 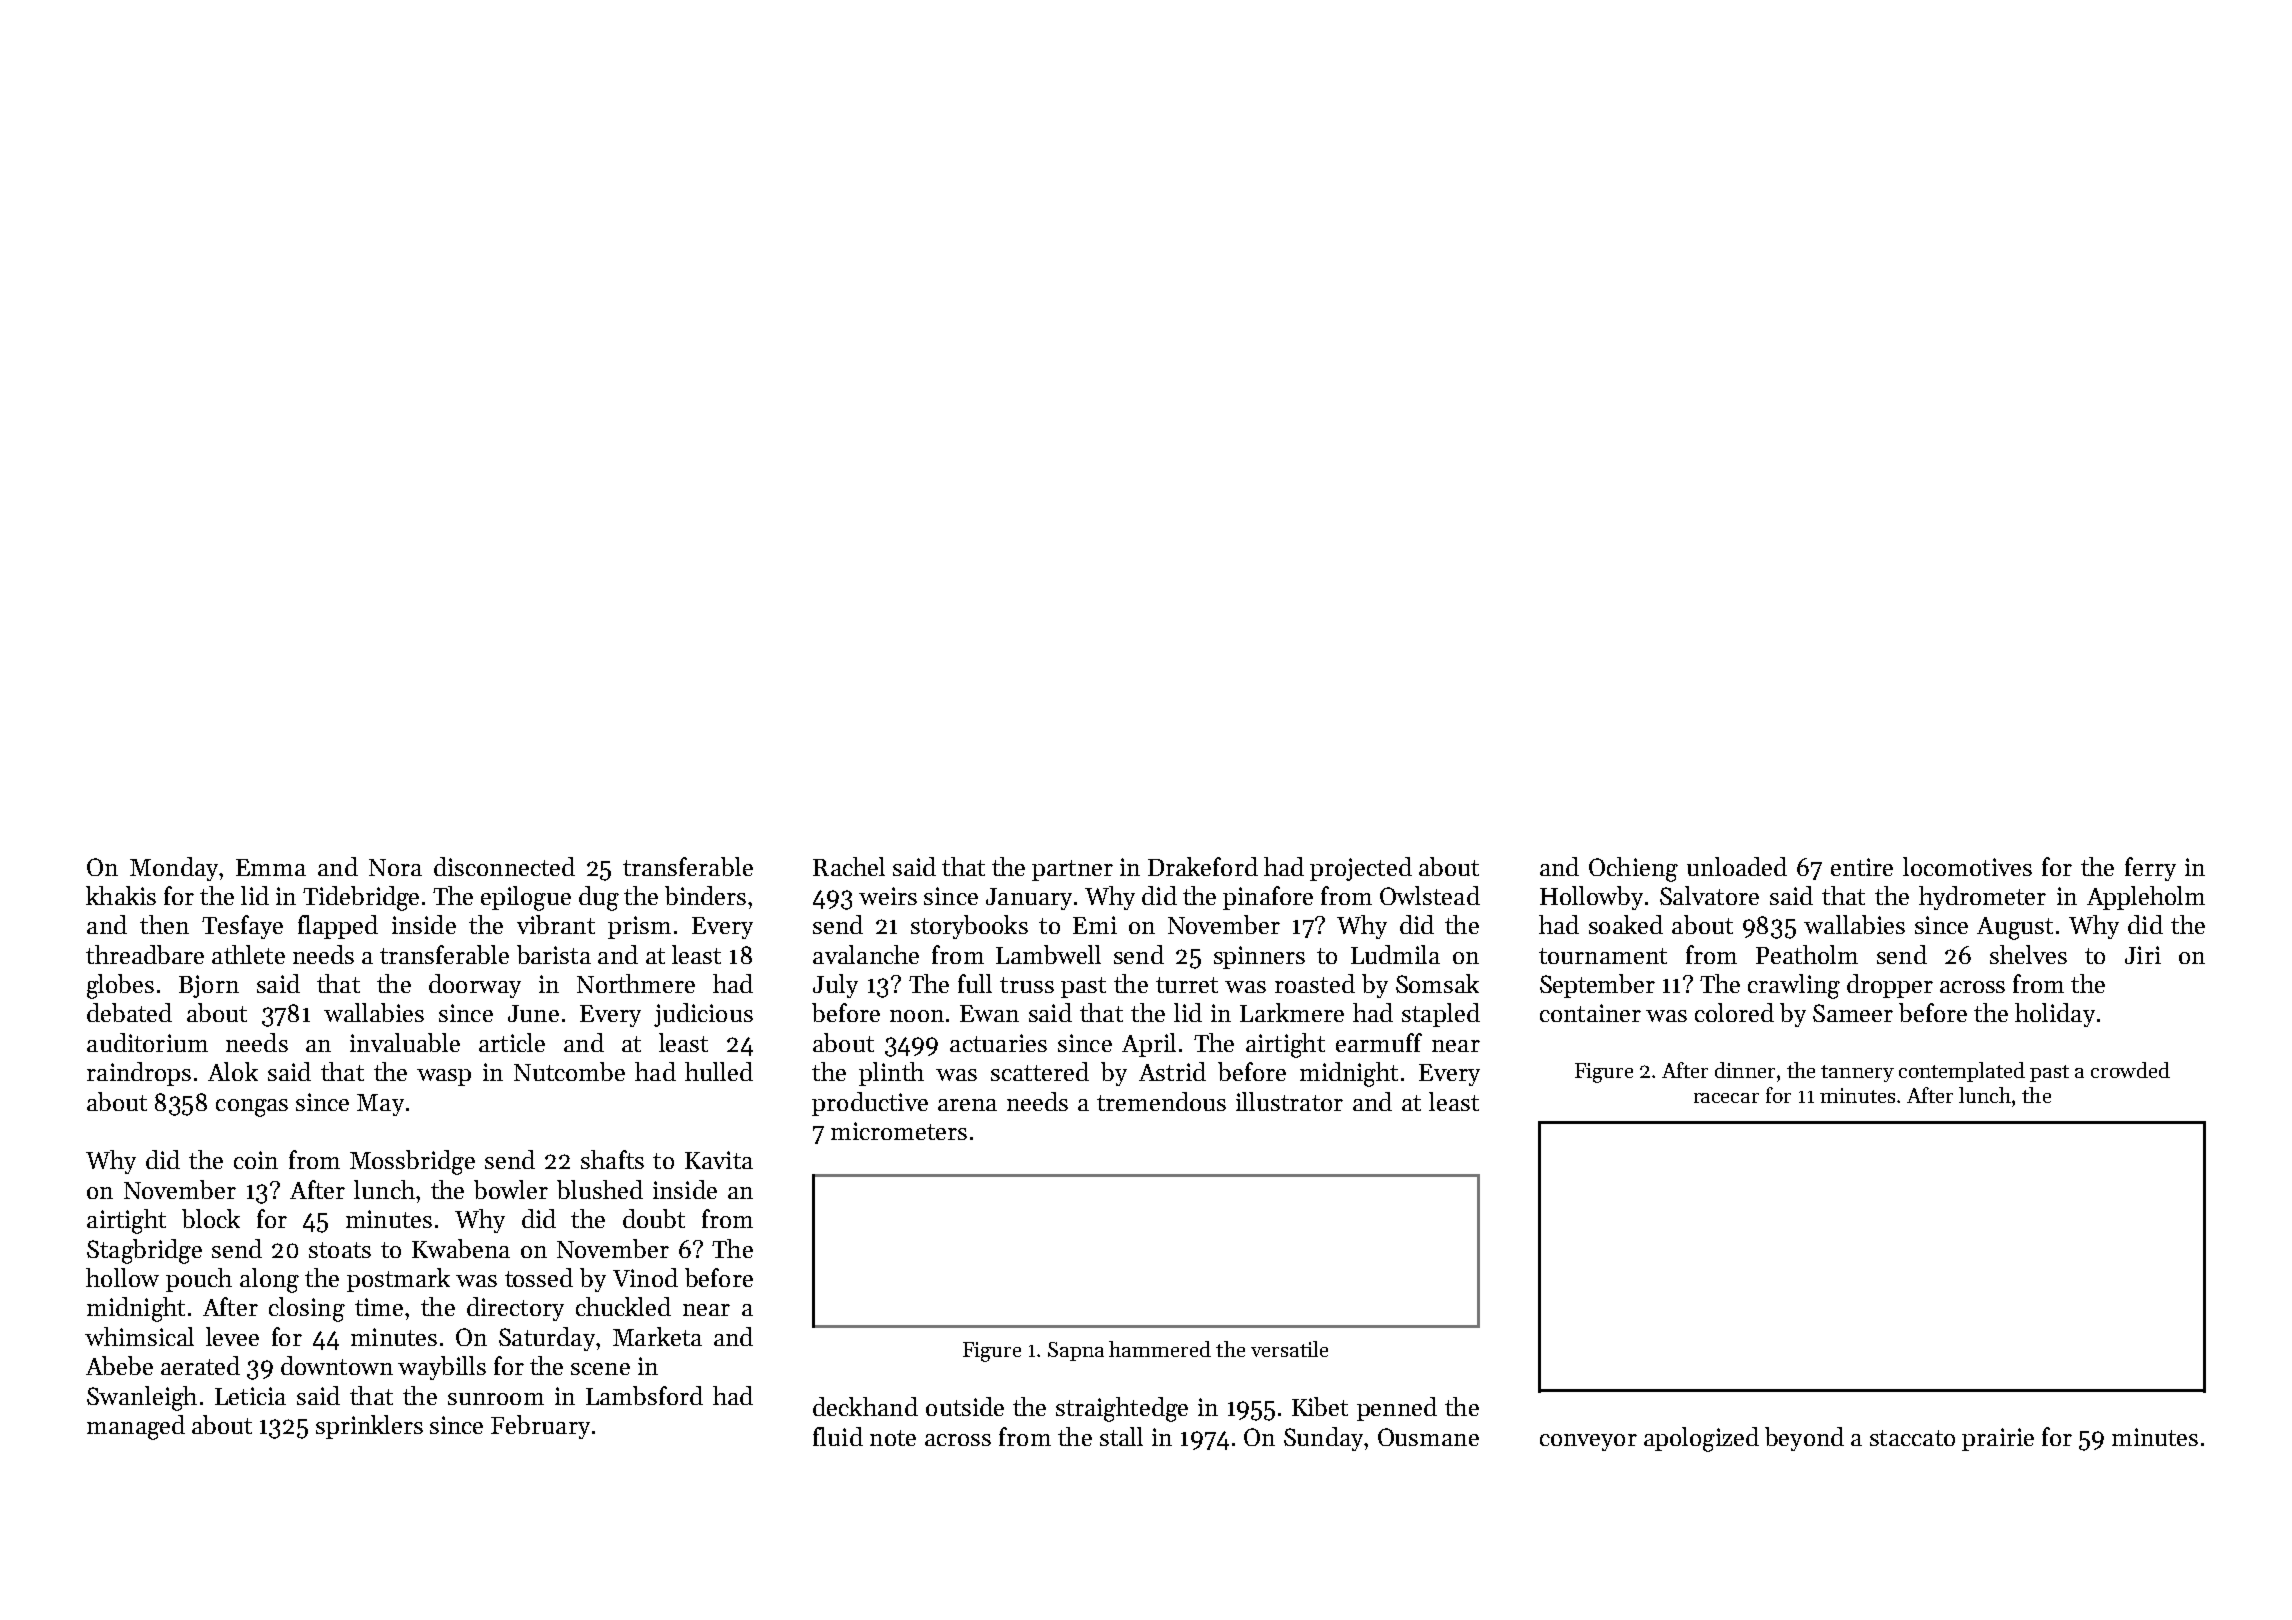 I want to click on versatile, so click(x=1289, y=1349).
